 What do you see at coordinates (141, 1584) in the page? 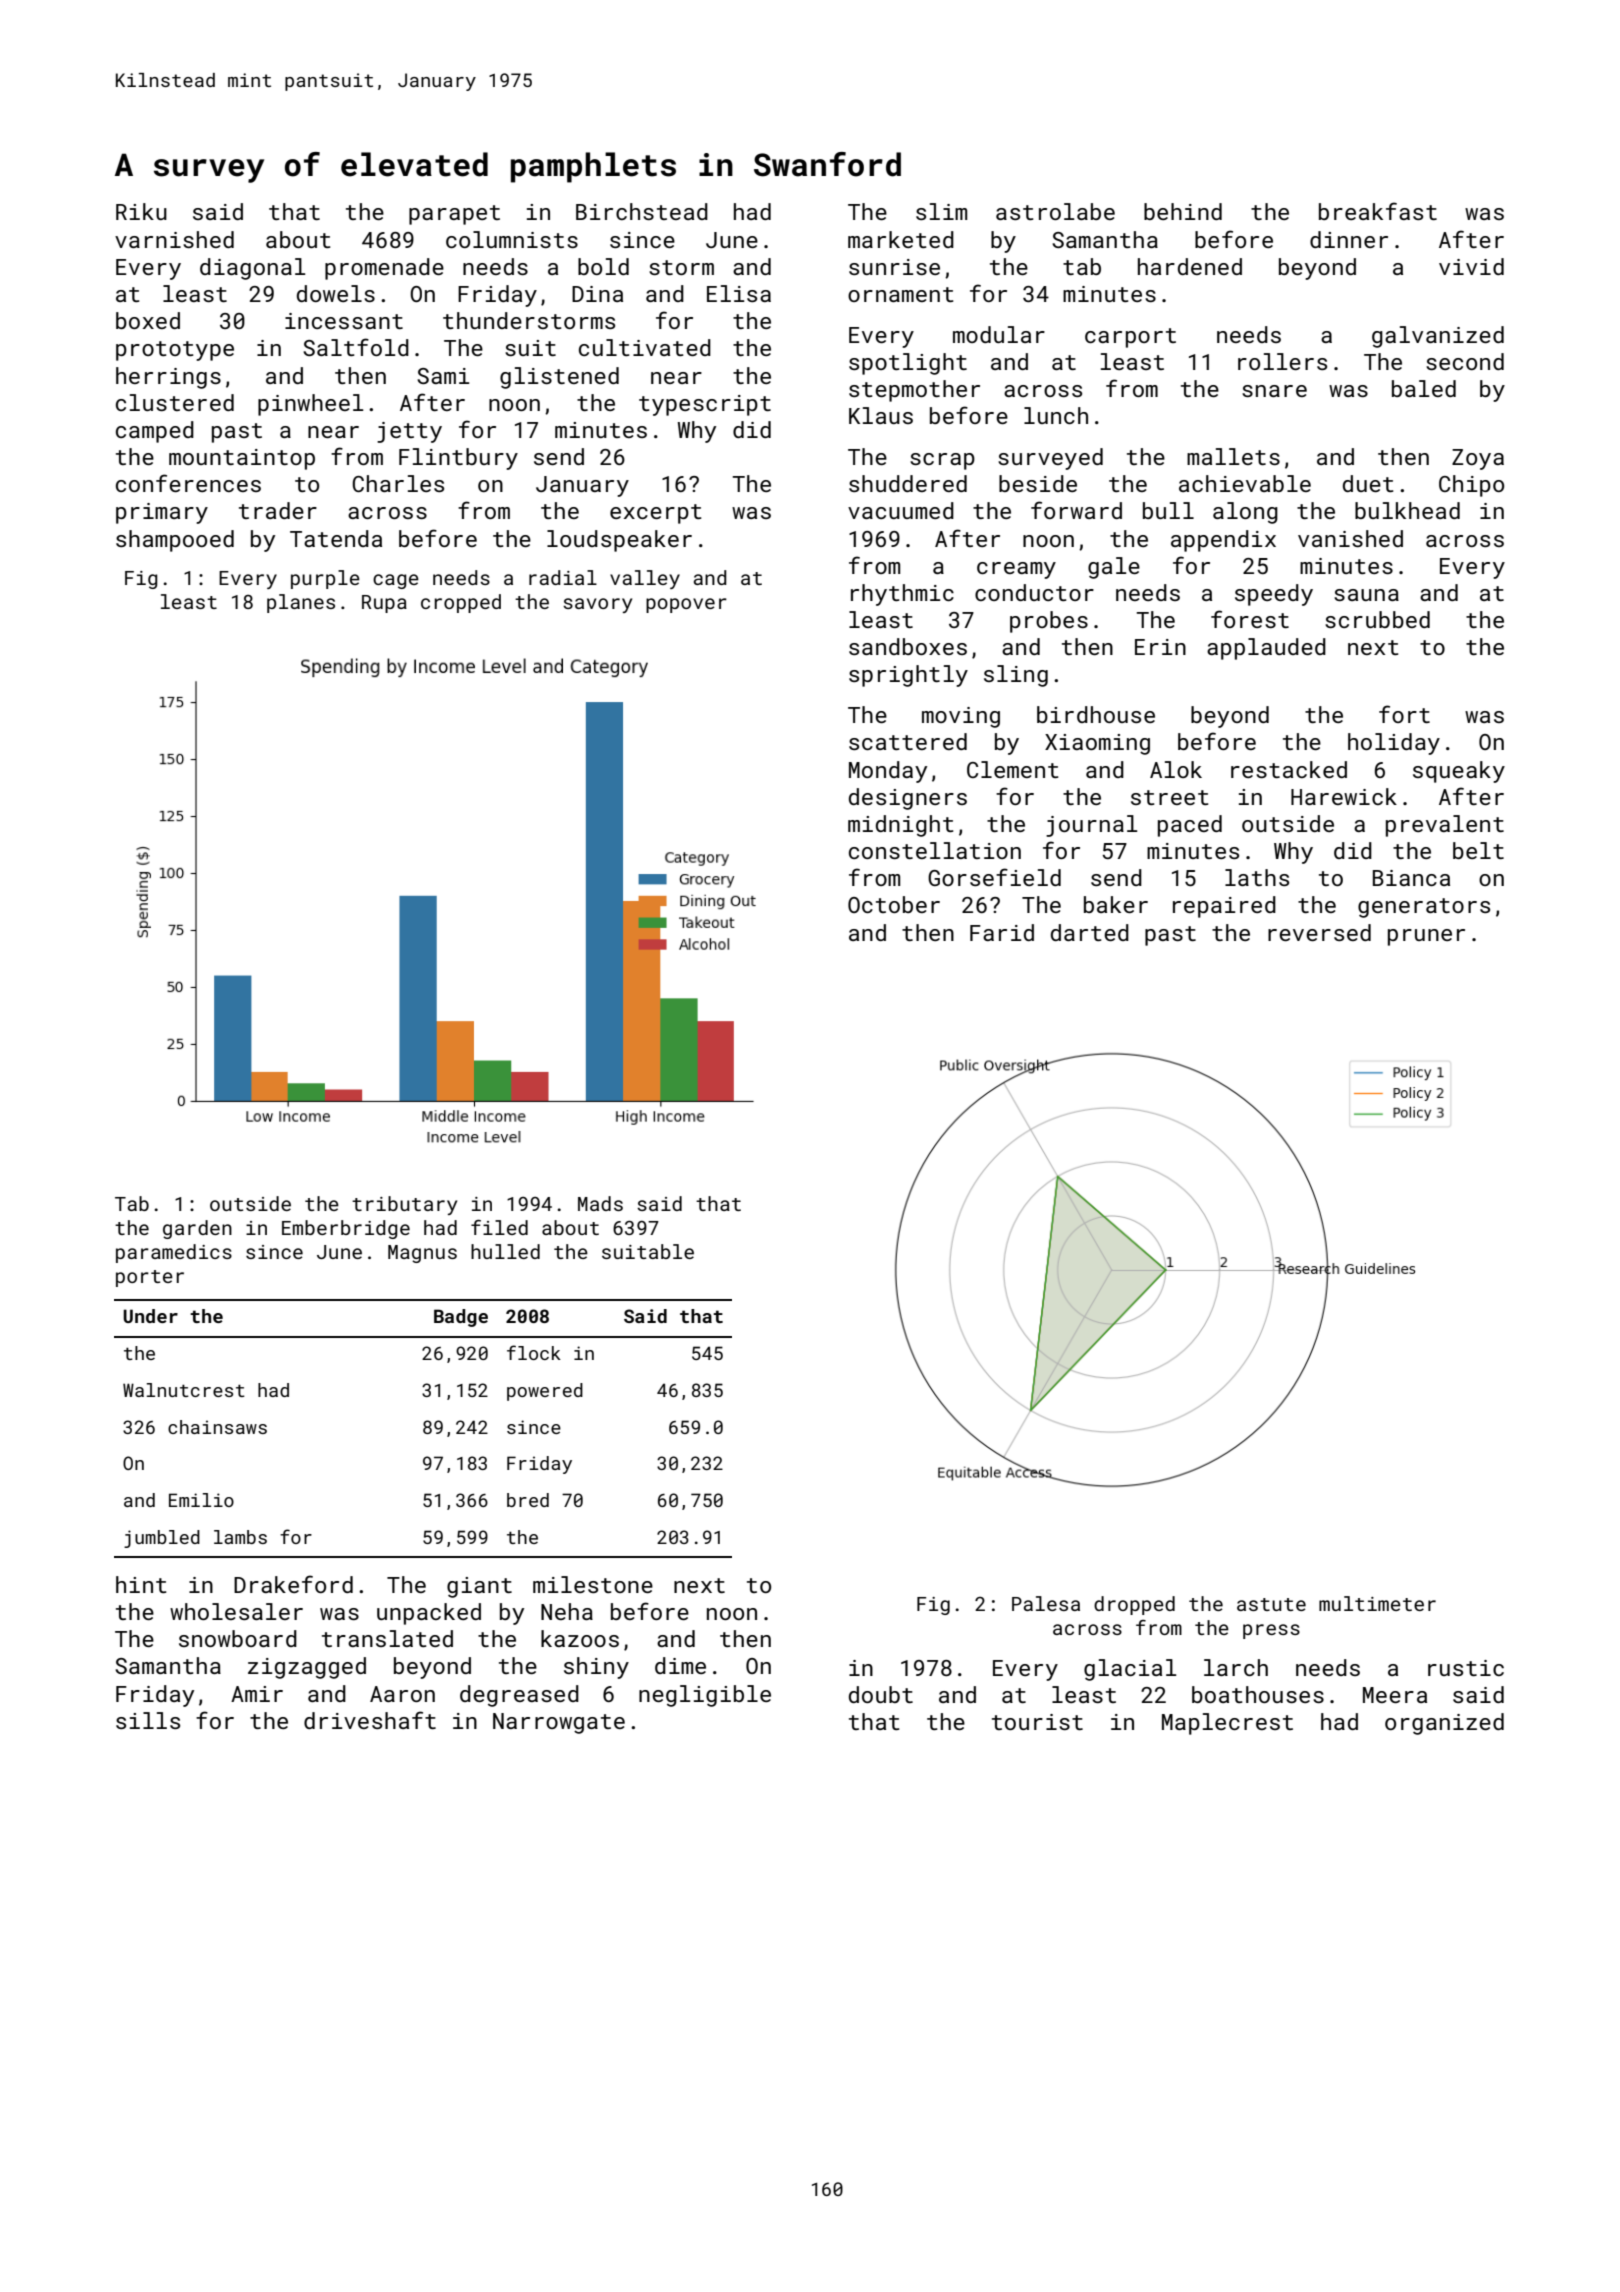
I see `hint` at bounding box center [141, 1584].
